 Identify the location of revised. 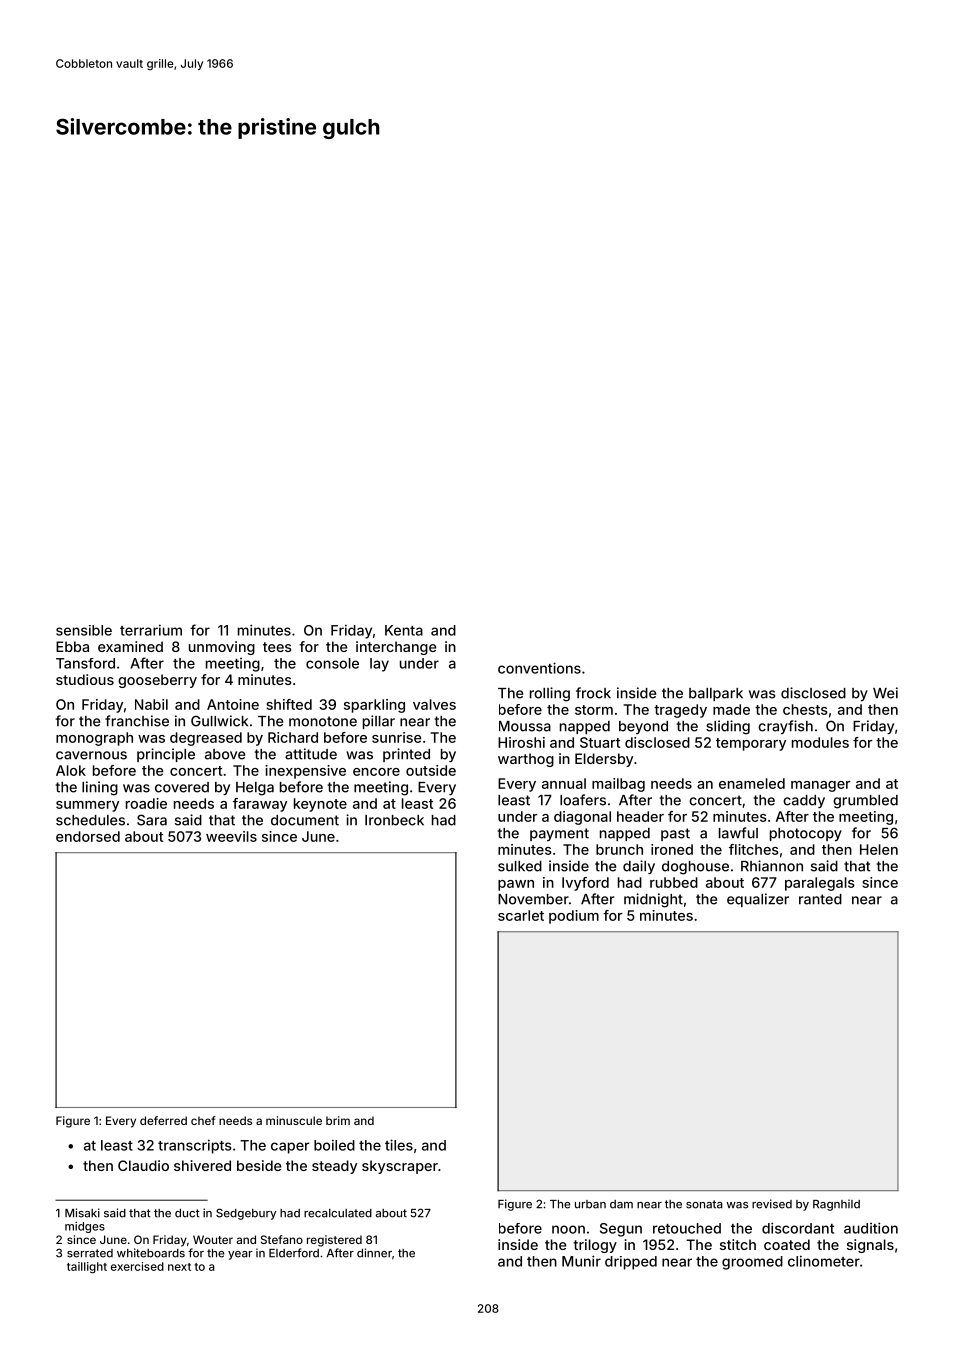
(772, 1204).
